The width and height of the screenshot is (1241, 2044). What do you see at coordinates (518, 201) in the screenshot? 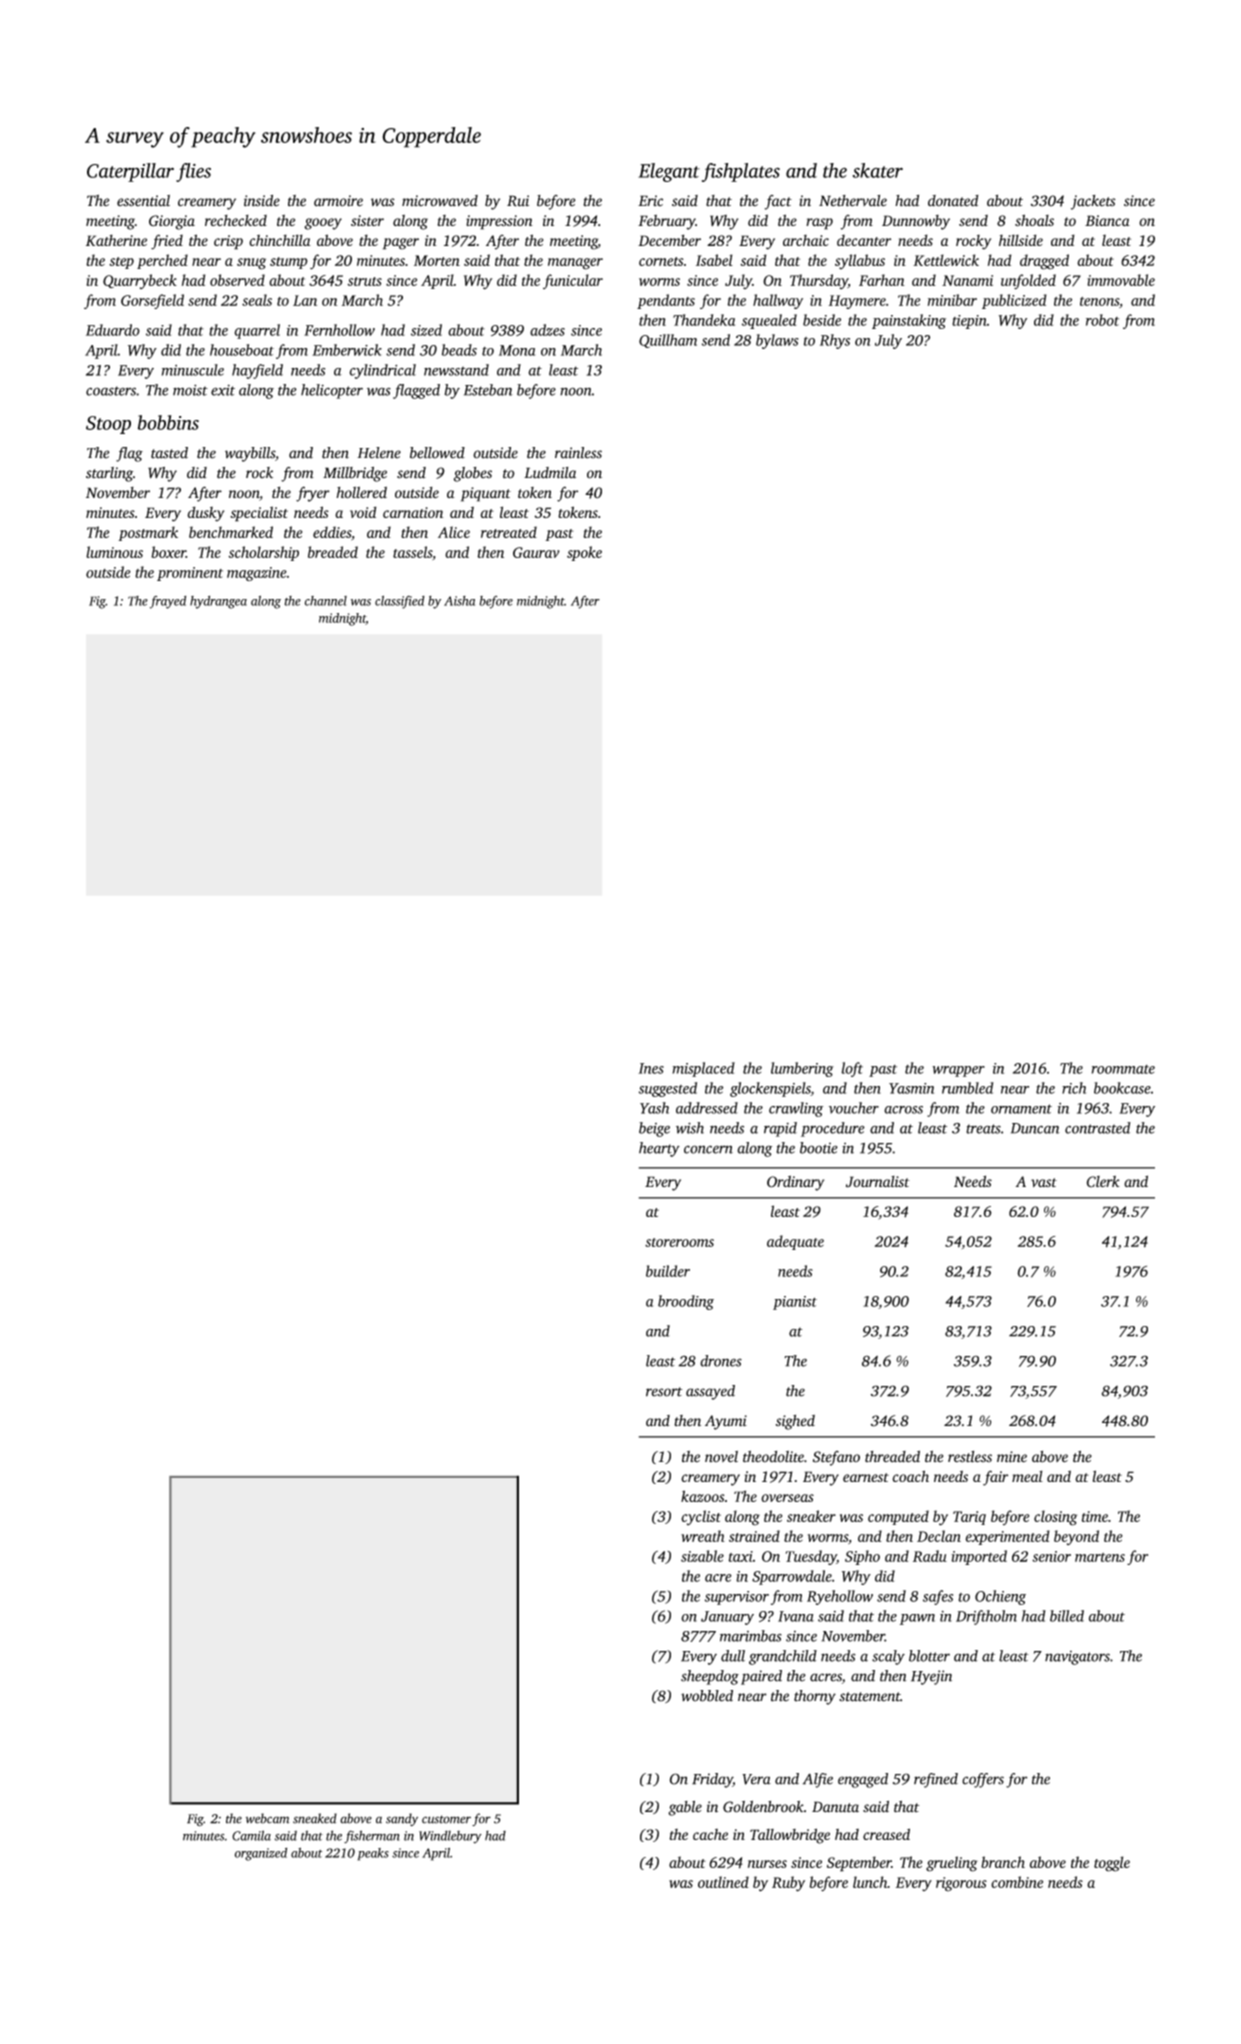
I see `Rui` at bounding box center [518, 201].
